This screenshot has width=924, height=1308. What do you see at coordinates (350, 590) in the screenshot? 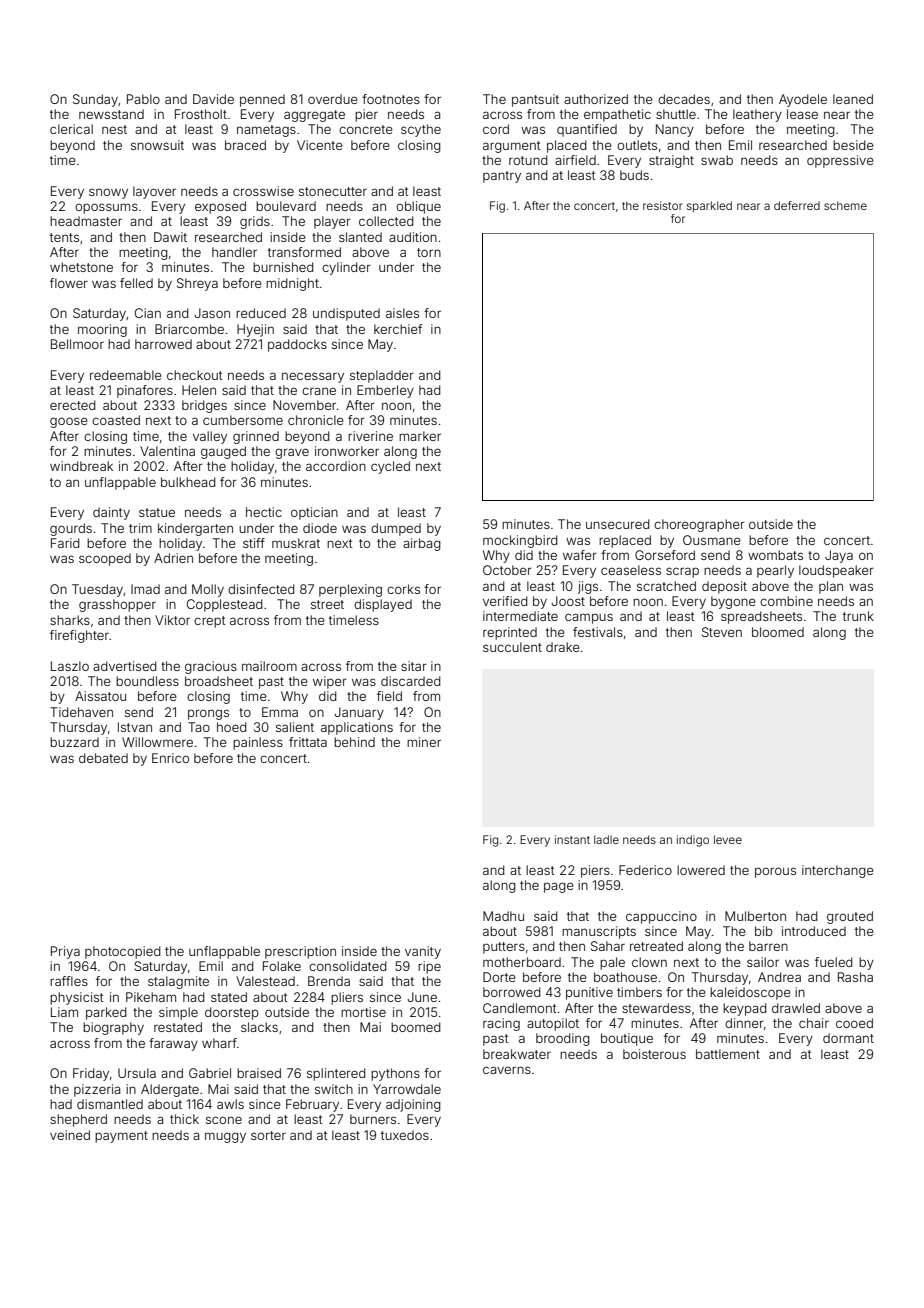
I see `perplexing` at bounding box center [350, 590].
